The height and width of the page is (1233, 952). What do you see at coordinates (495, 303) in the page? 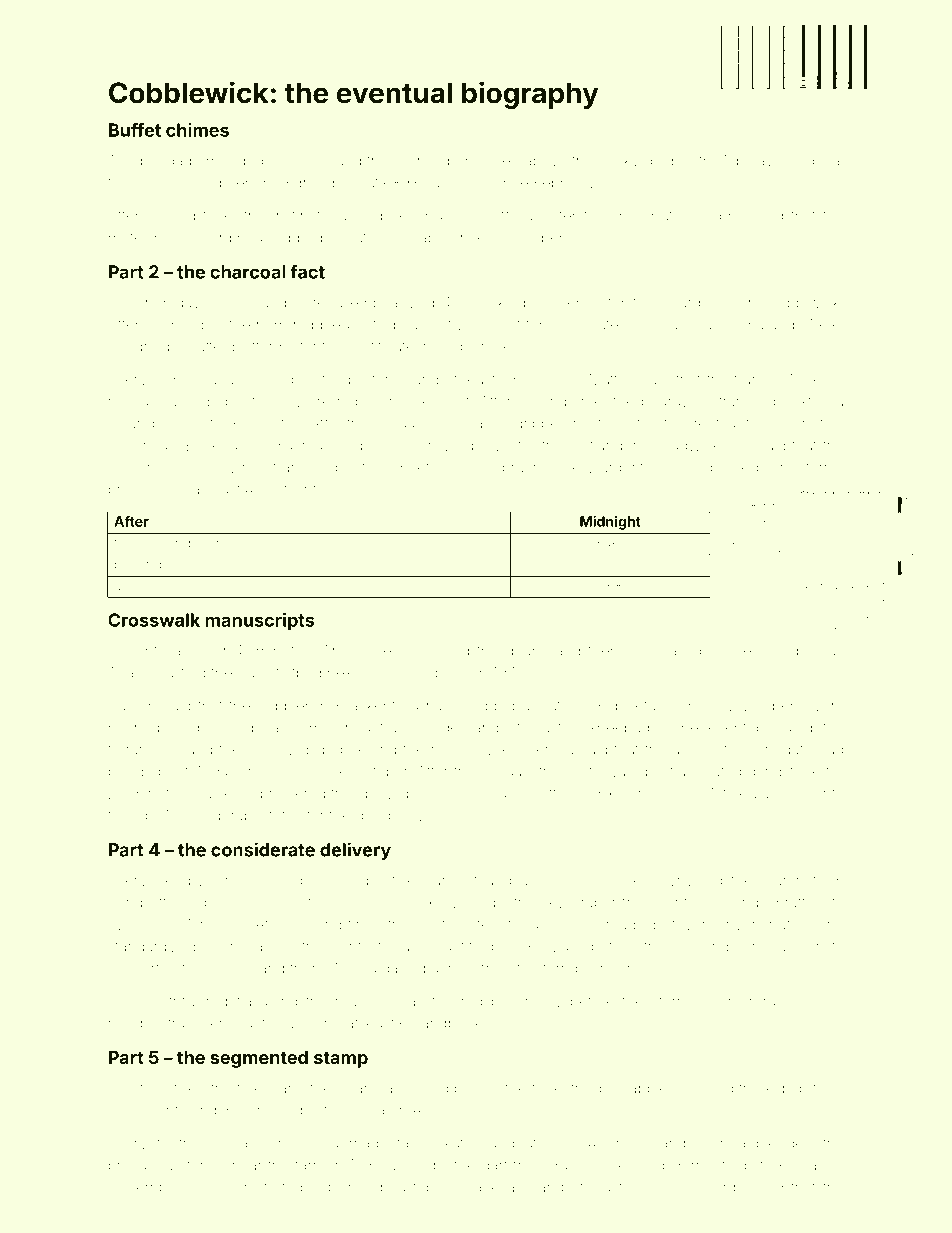
I see `speckled` at bounding box center [495, 303].
